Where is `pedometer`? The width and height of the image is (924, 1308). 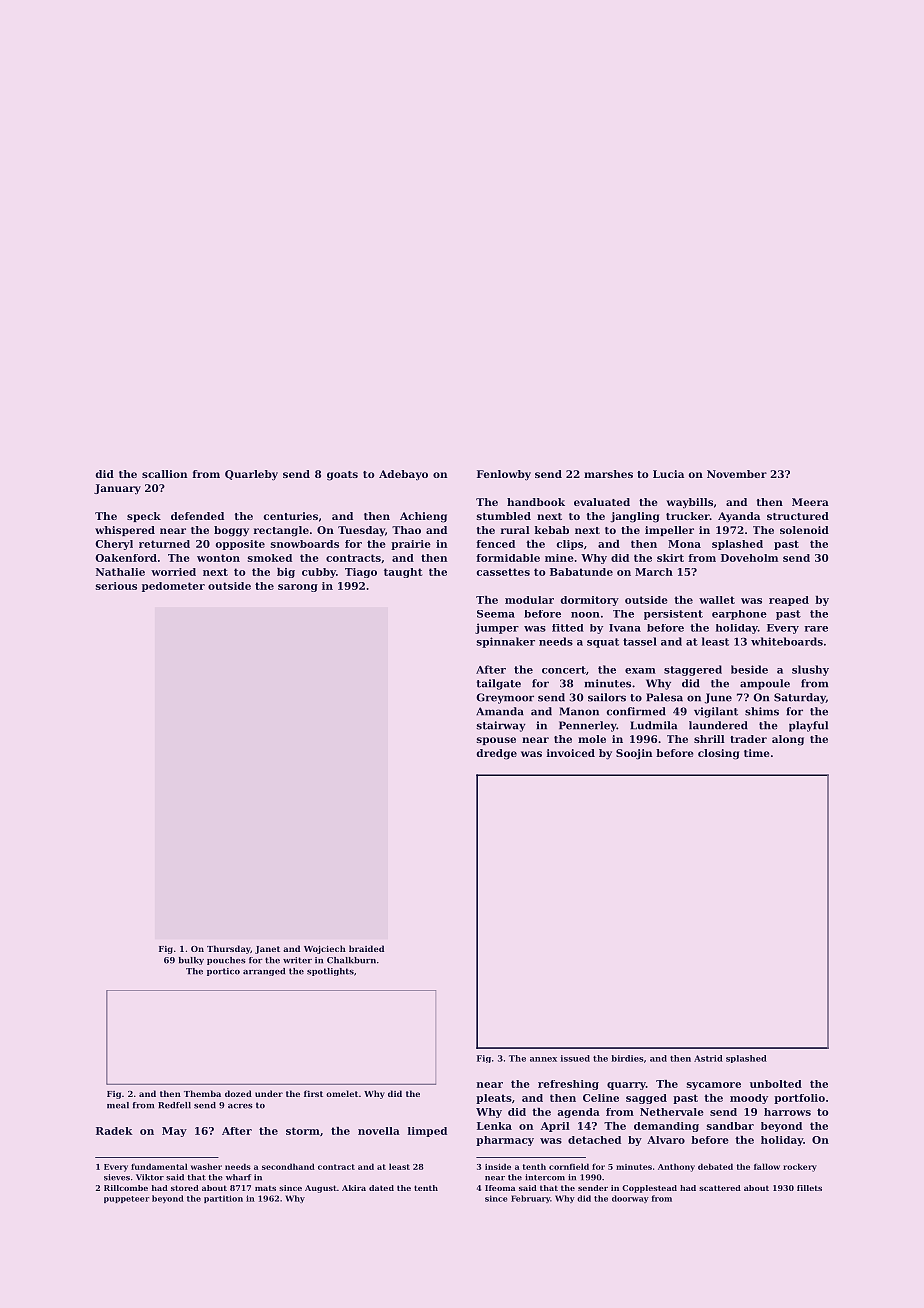 pedometer is located at coordinates (173, 587).
